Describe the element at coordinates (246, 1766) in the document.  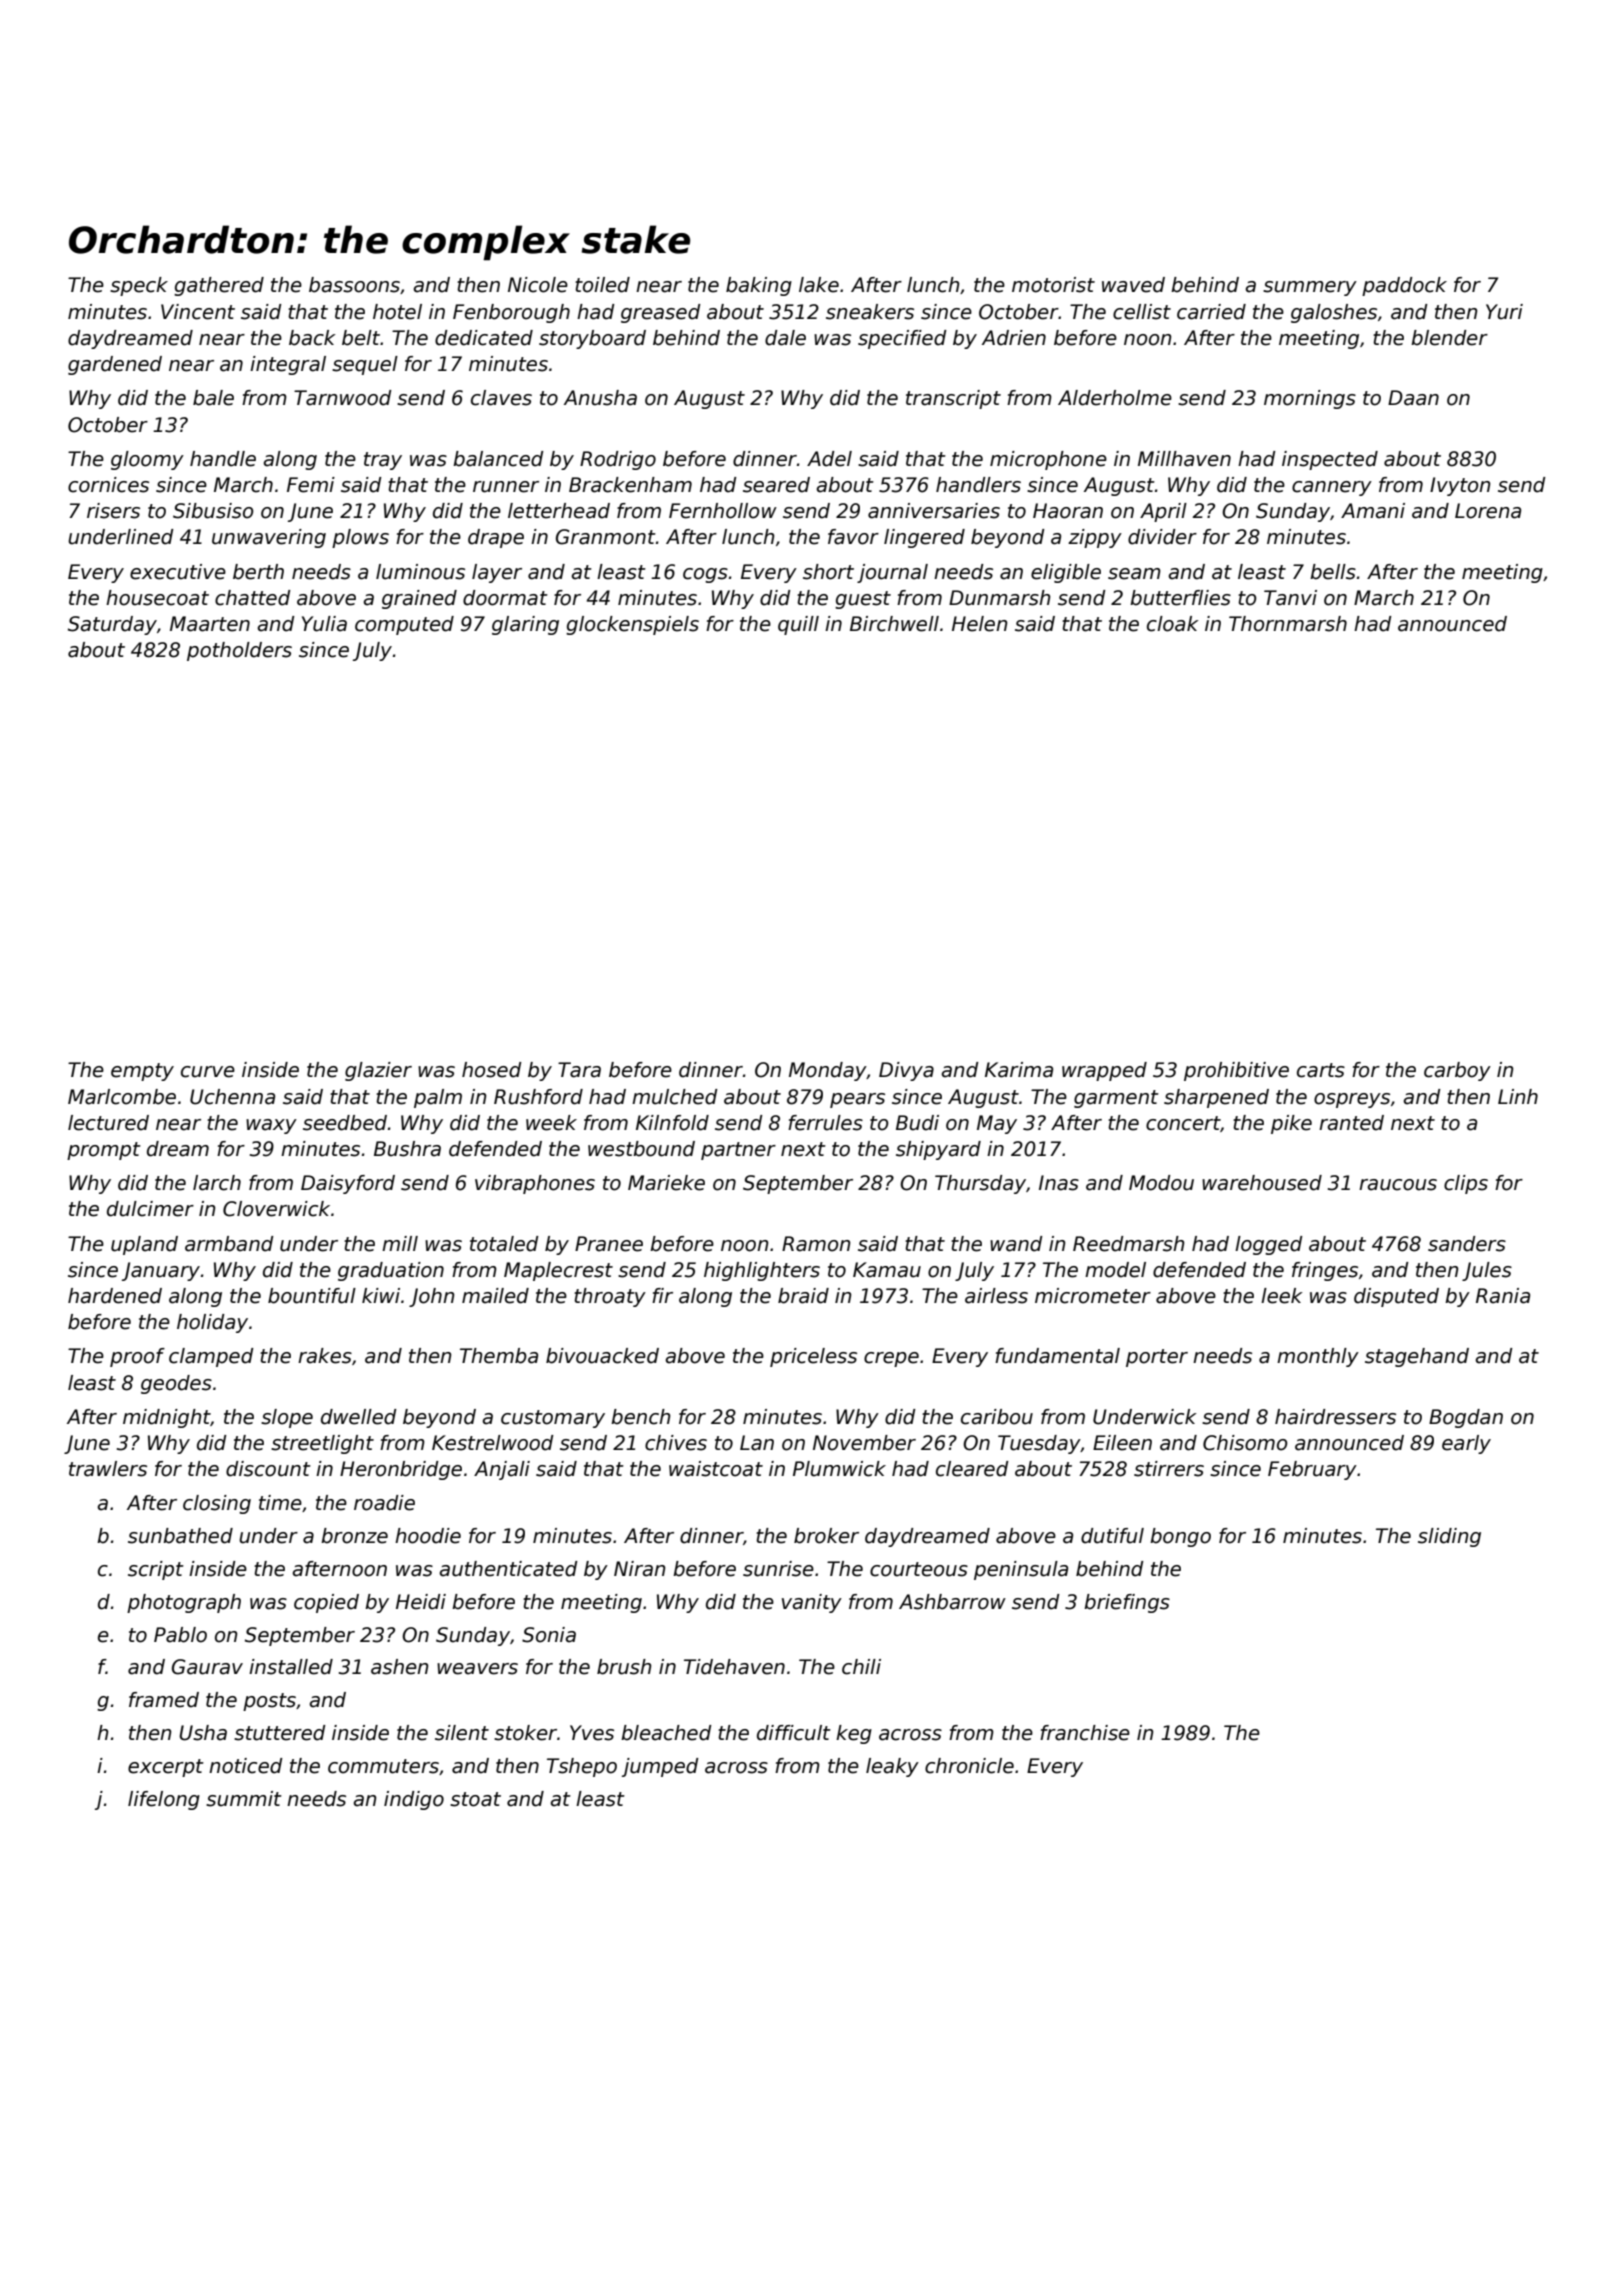
I see `noticed` at that location.
